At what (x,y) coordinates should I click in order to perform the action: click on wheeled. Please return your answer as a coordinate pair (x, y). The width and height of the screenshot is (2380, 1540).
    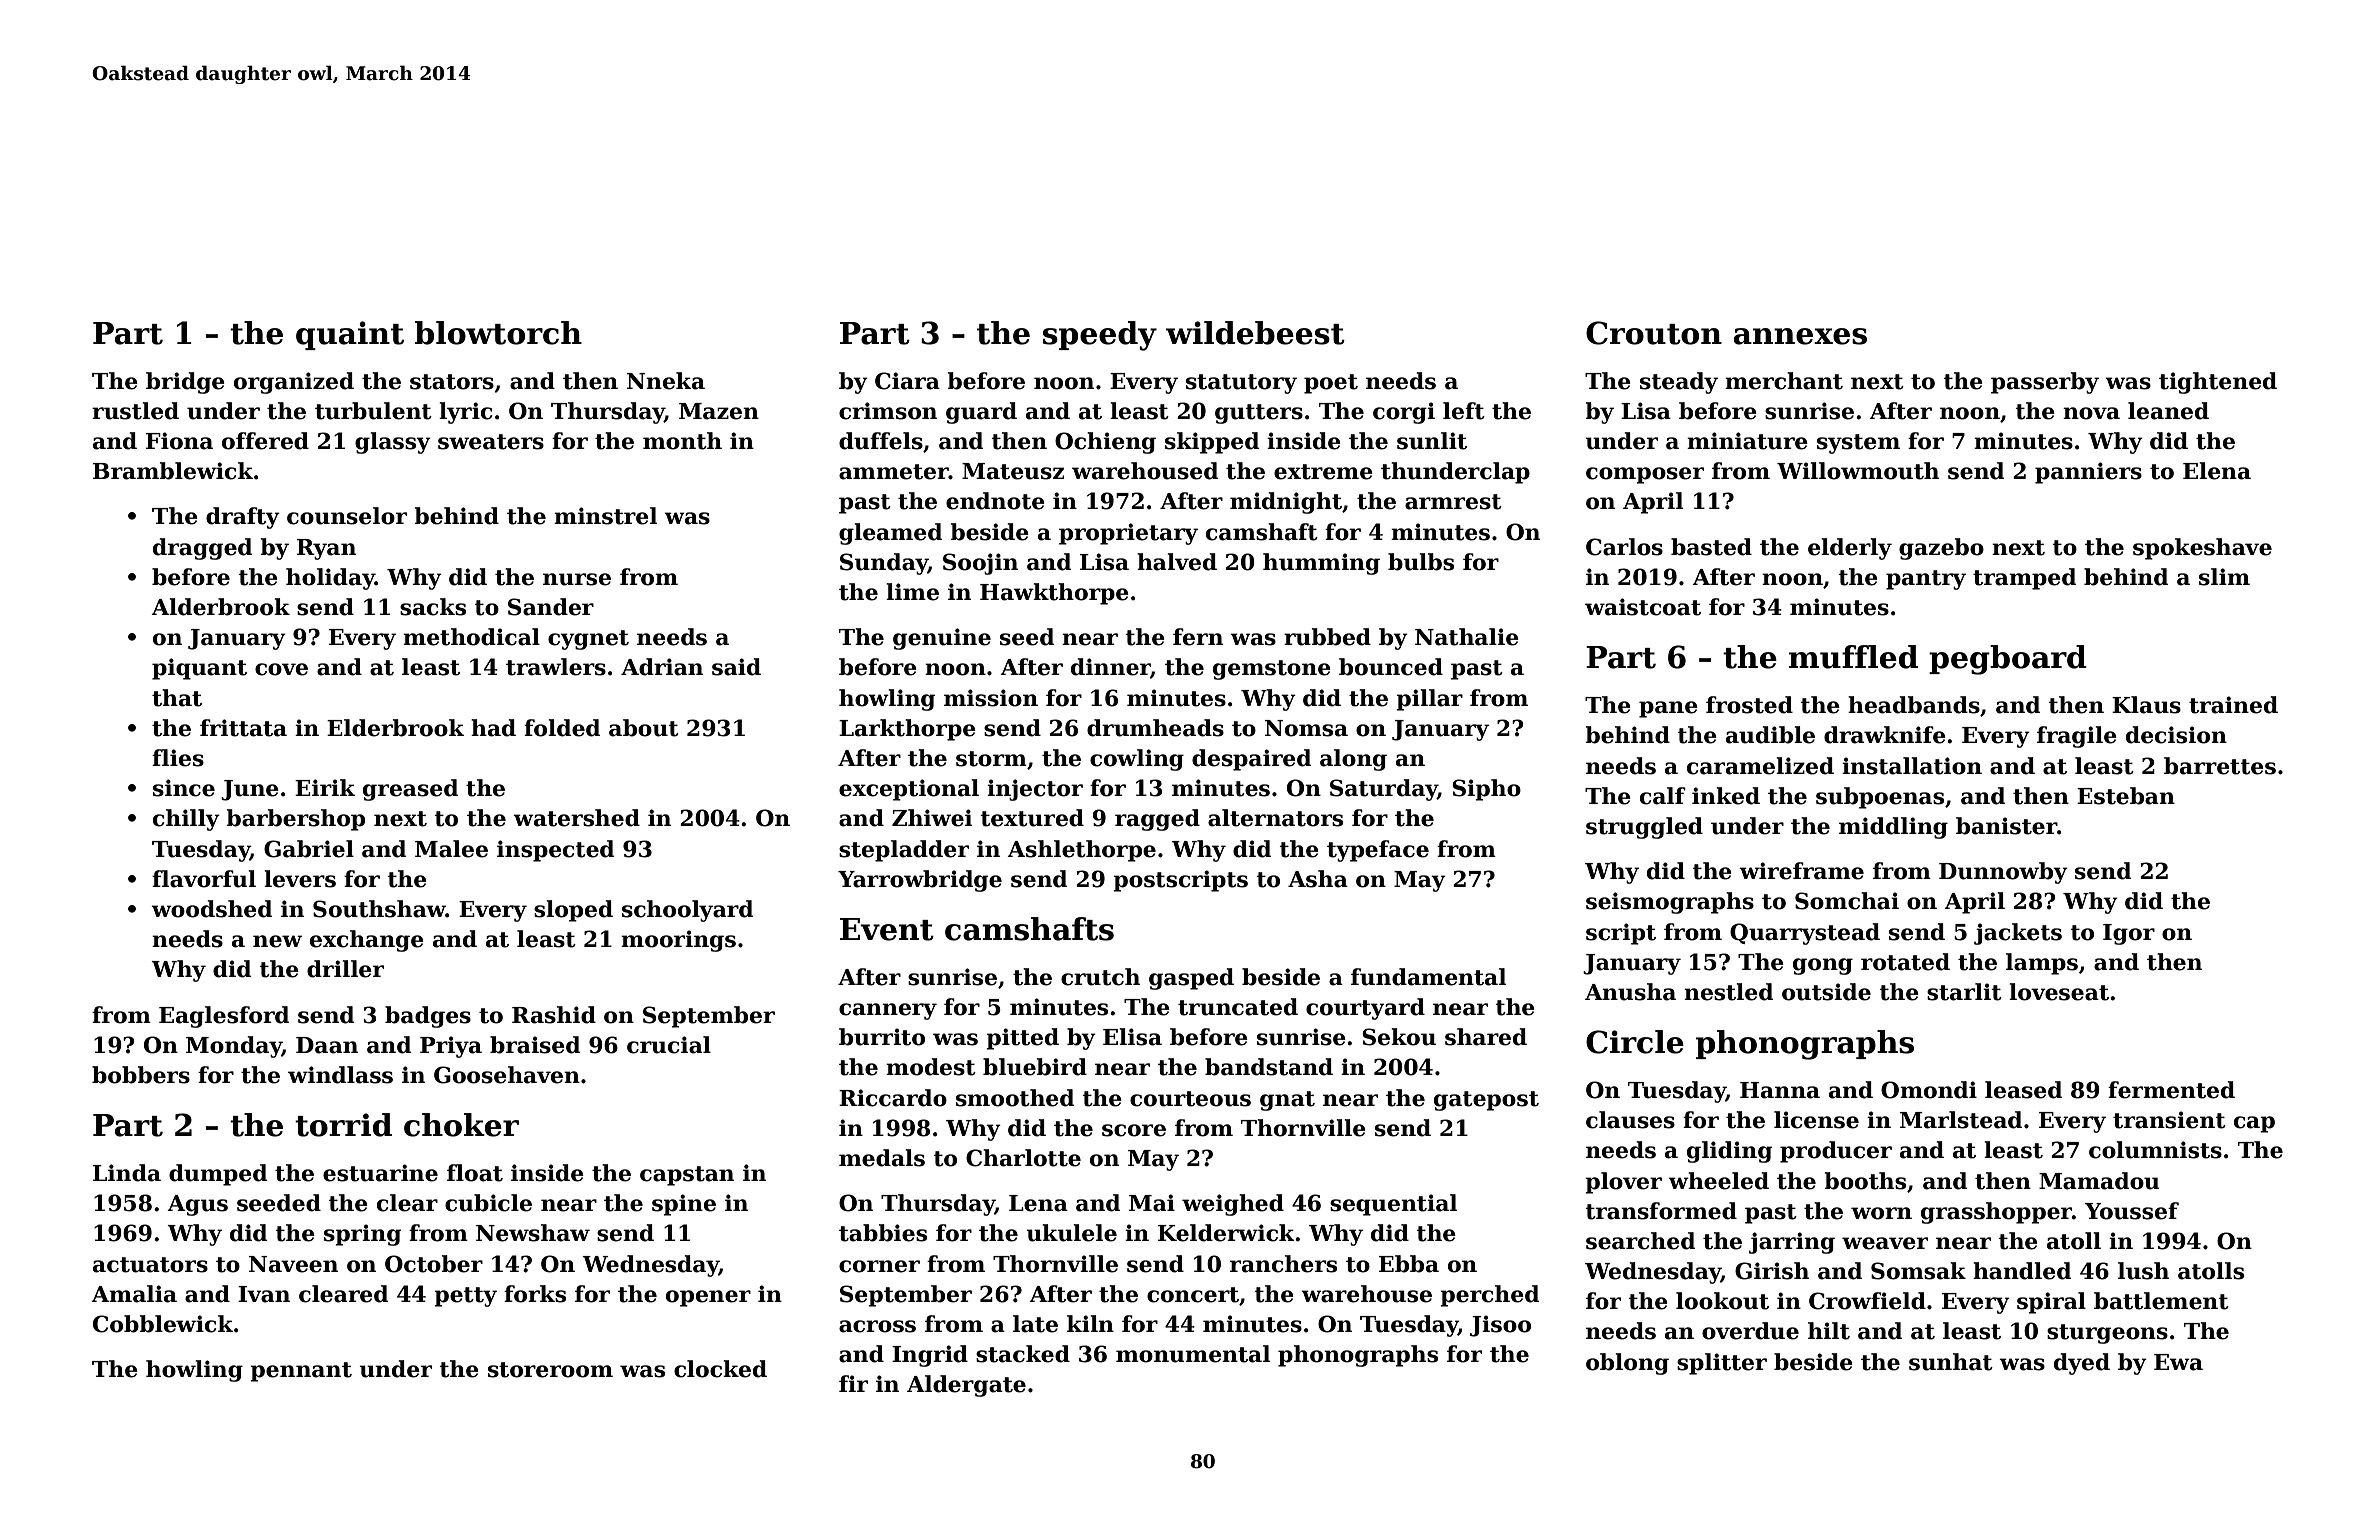
    Looking at the image, I should click on (1718, 1181).
